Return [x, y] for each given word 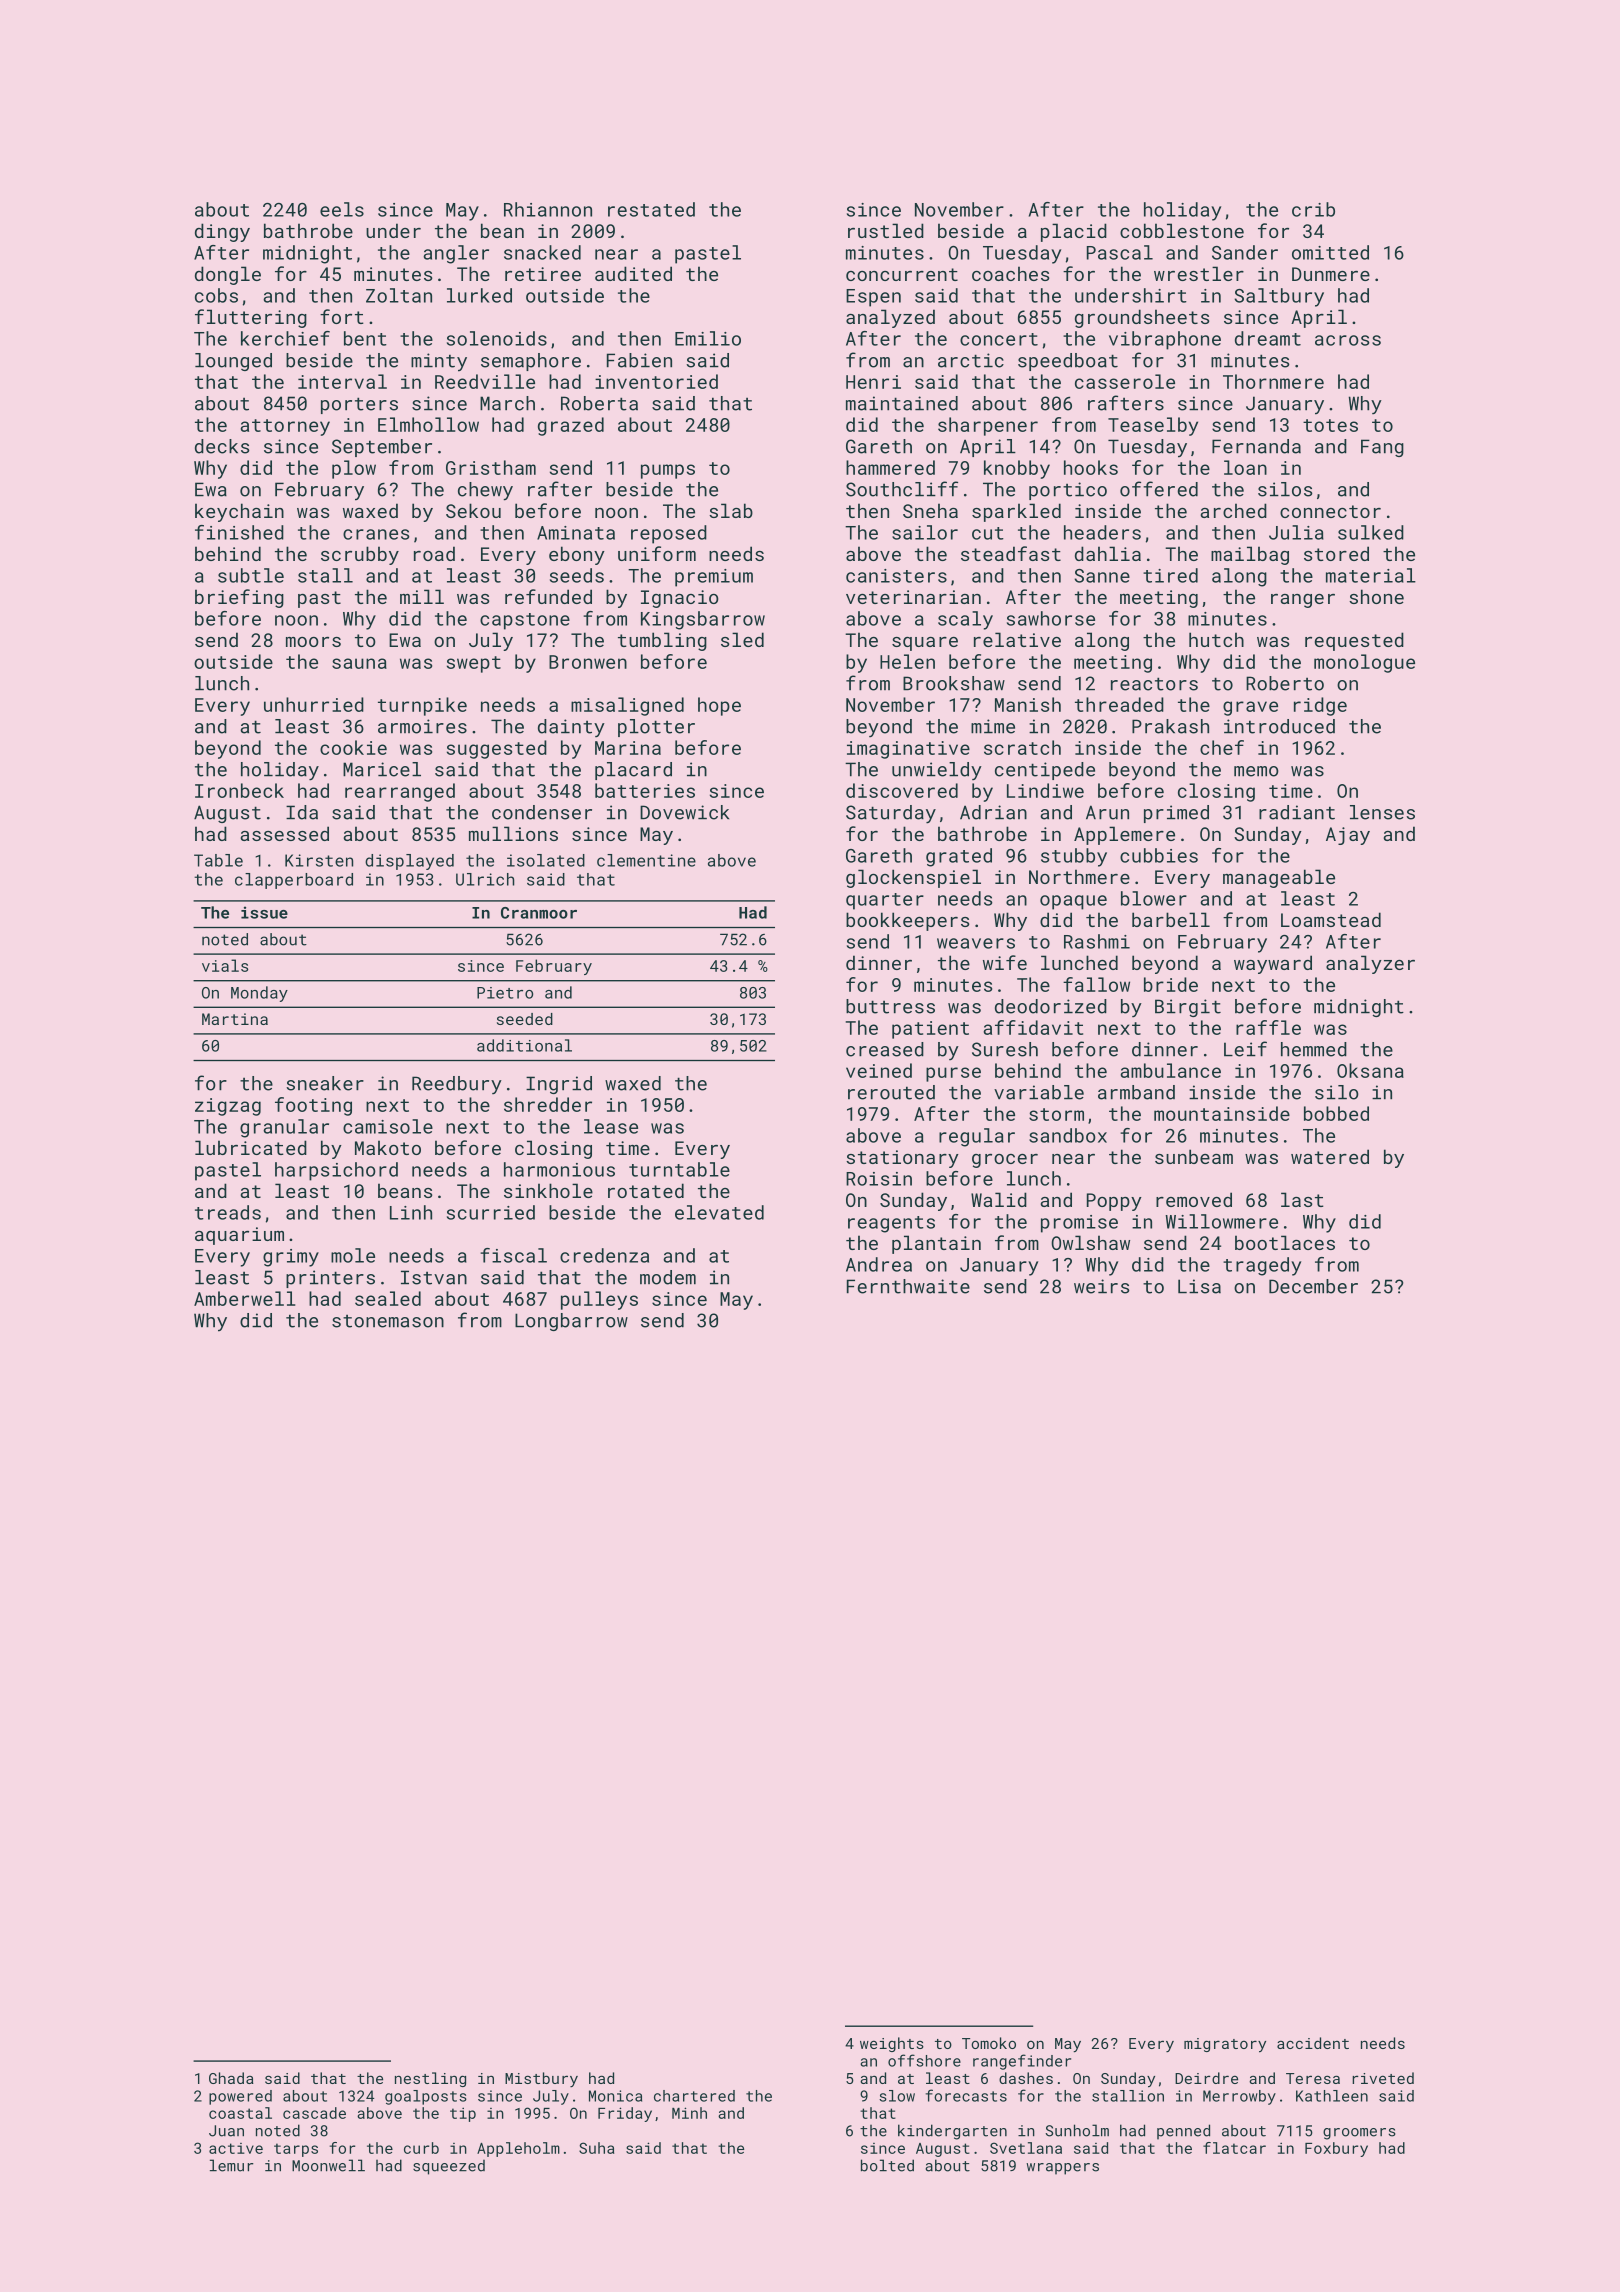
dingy [222, 232]
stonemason [388, 1321]
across [1348, 340]
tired [1170, 575]
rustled [886, 230]
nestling [430, 2079]
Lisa [1199, 1286]
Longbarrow [571, 1322]
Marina [628, 748]
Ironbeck [239, 790]
